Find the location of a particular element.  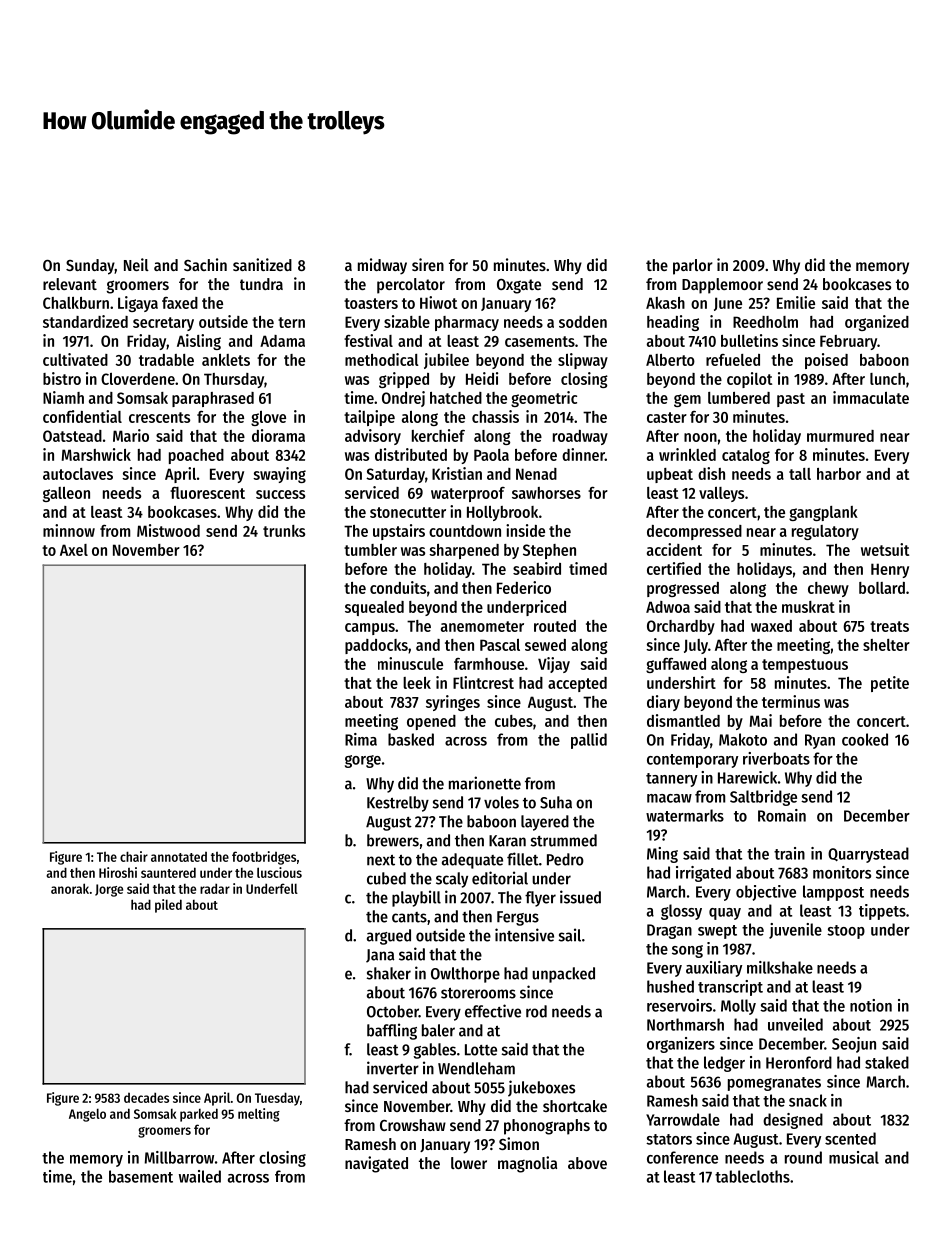

radar is located at coordinates (215, 888).
